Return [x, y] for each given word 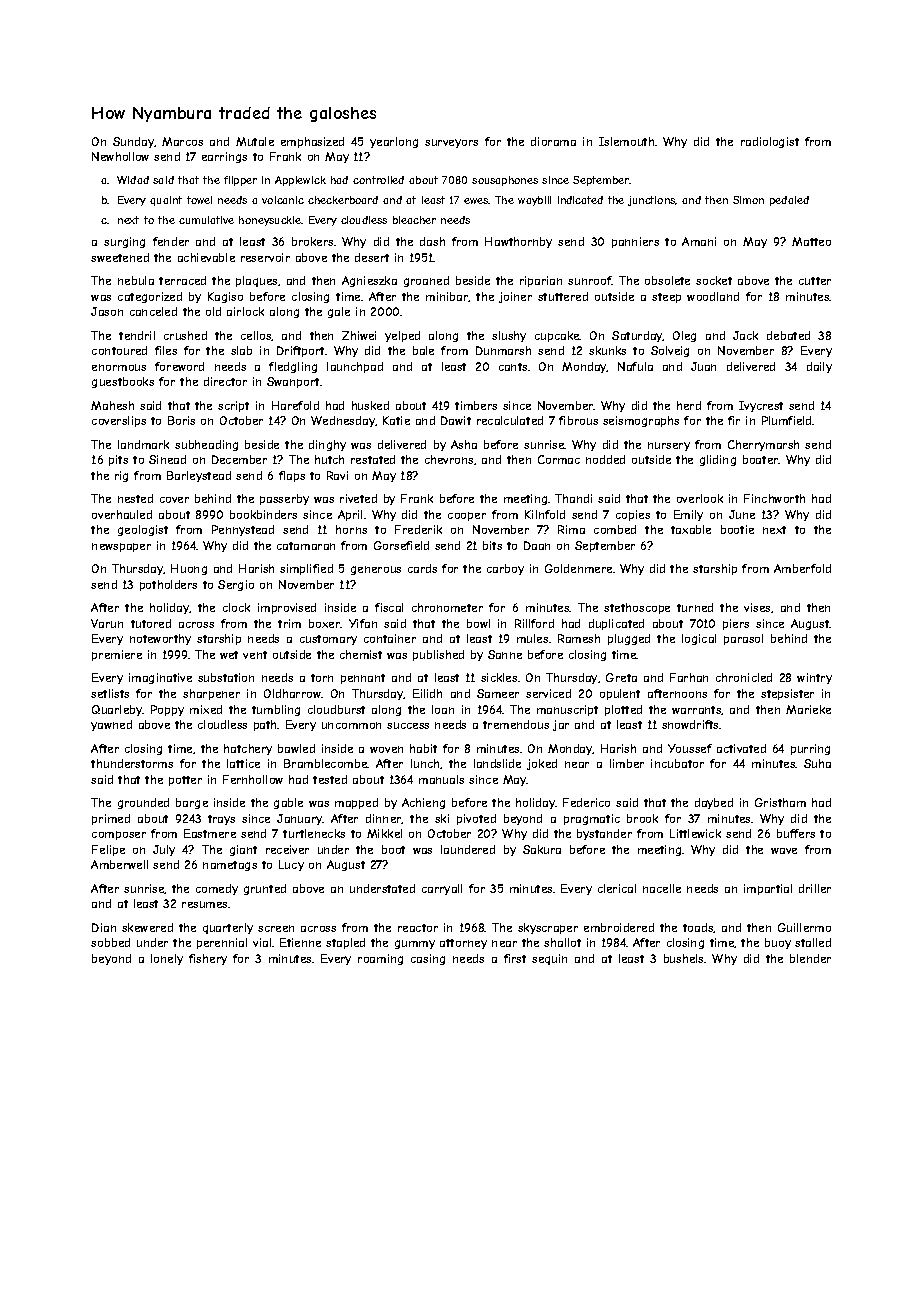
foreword [179, 366]
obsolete [667, 280]
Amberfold [802, 568]
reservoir [265, 257]
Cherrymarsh [763, 445]
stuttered [563, 296]
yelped [402, 336]
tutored [151, 623]
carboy [505, 569]
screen [276, 928]
